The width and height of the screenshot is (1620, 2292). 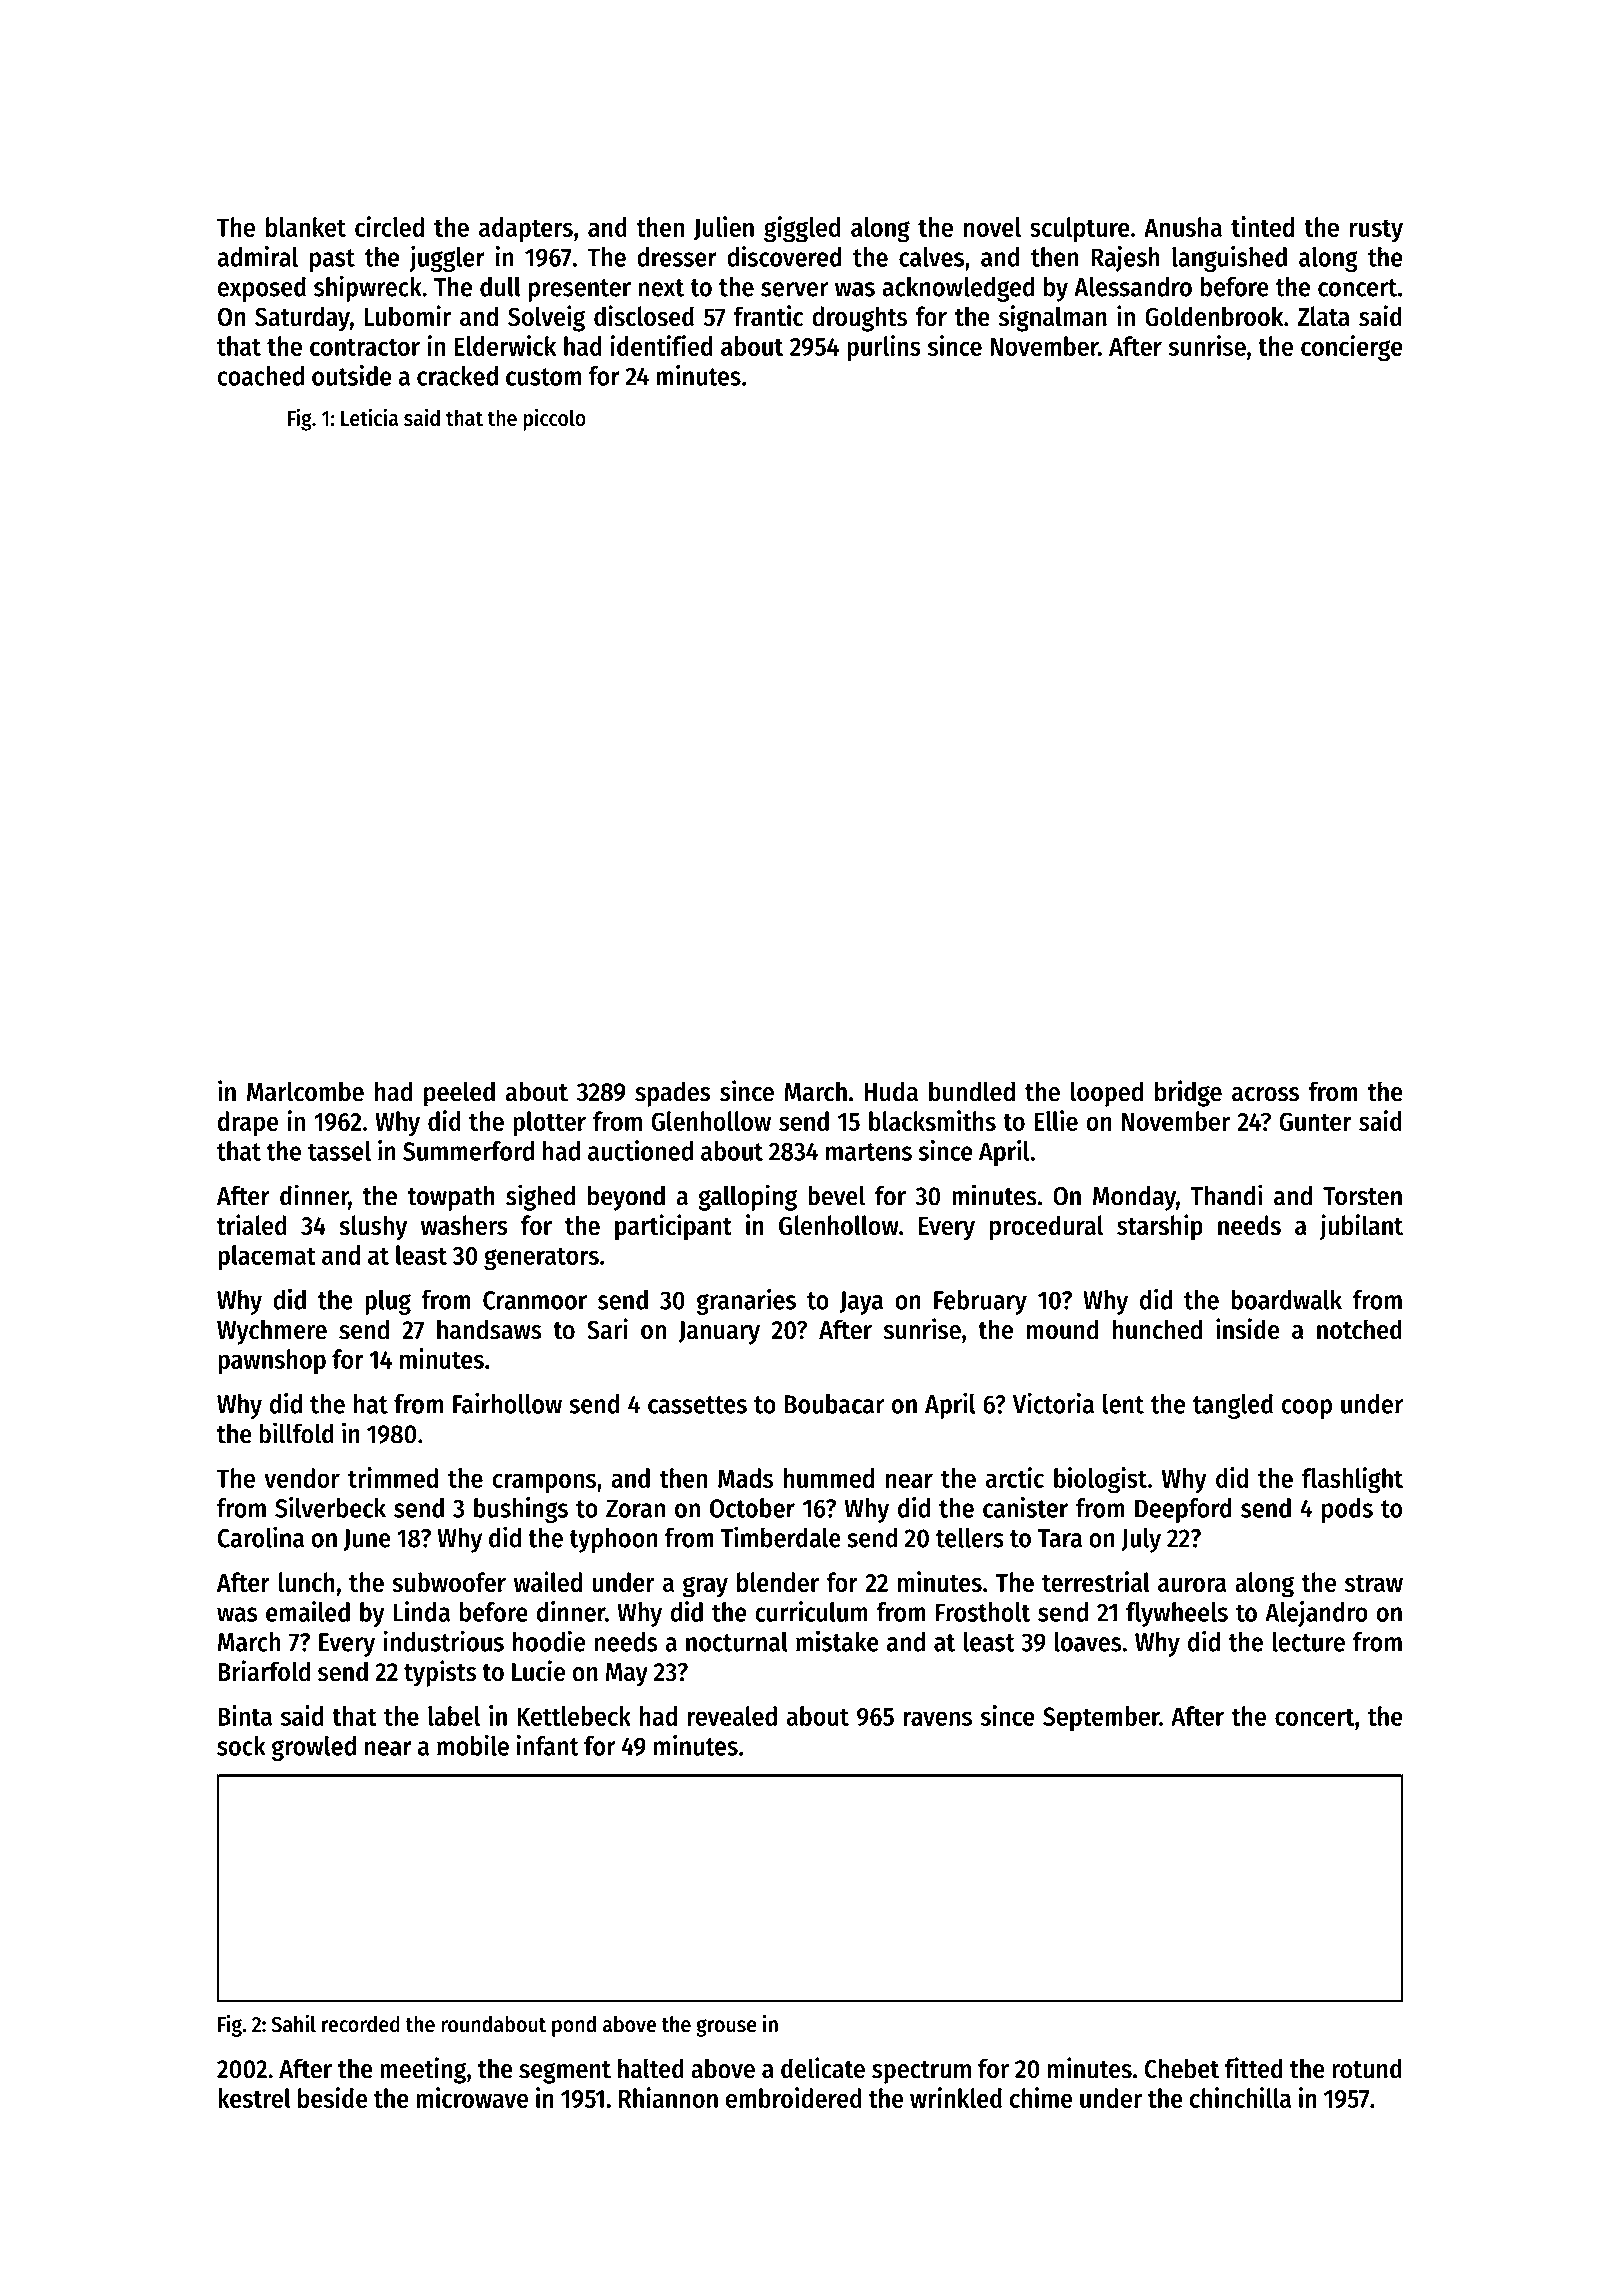 What do you see at coordinates (1053, 318) in the screenshot?
I see `signalman` at bounding box center [1053, 318].
